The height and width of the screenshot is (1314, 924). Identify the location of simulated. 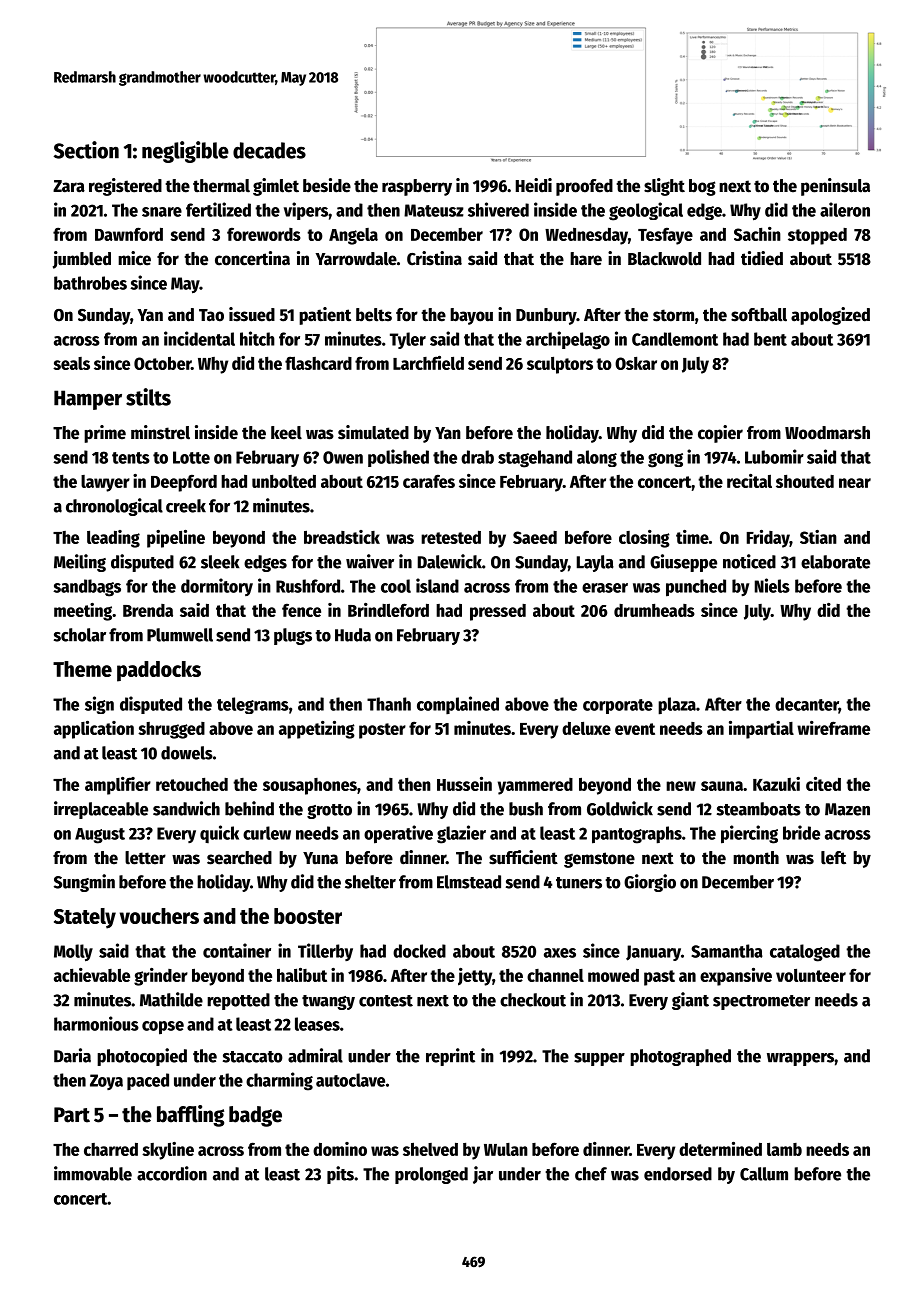
(373, 432).
